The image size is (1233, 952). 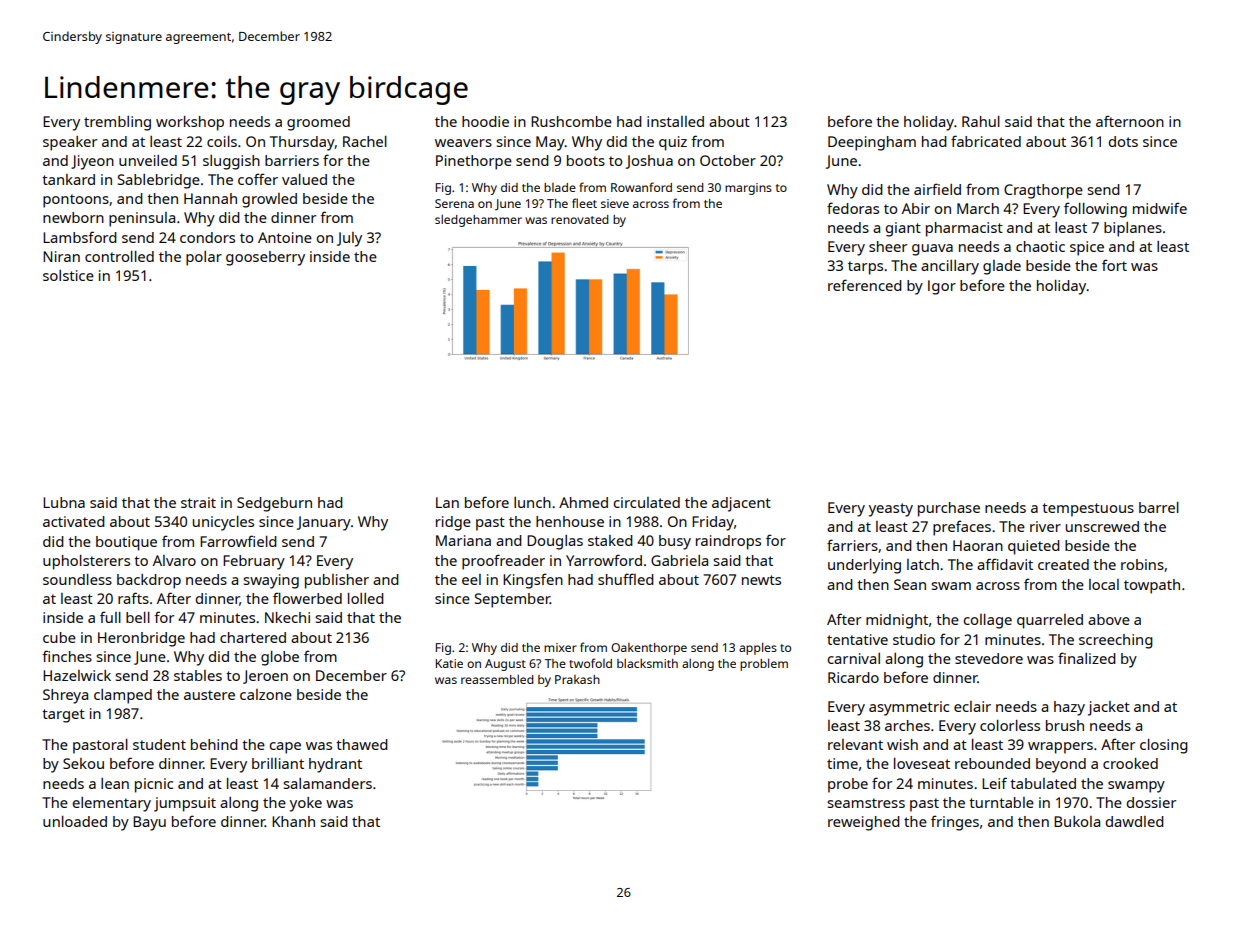 What do you see at coordinates (1109, 619) in the image?
I see `above` at bounding box center [1109, 619].
